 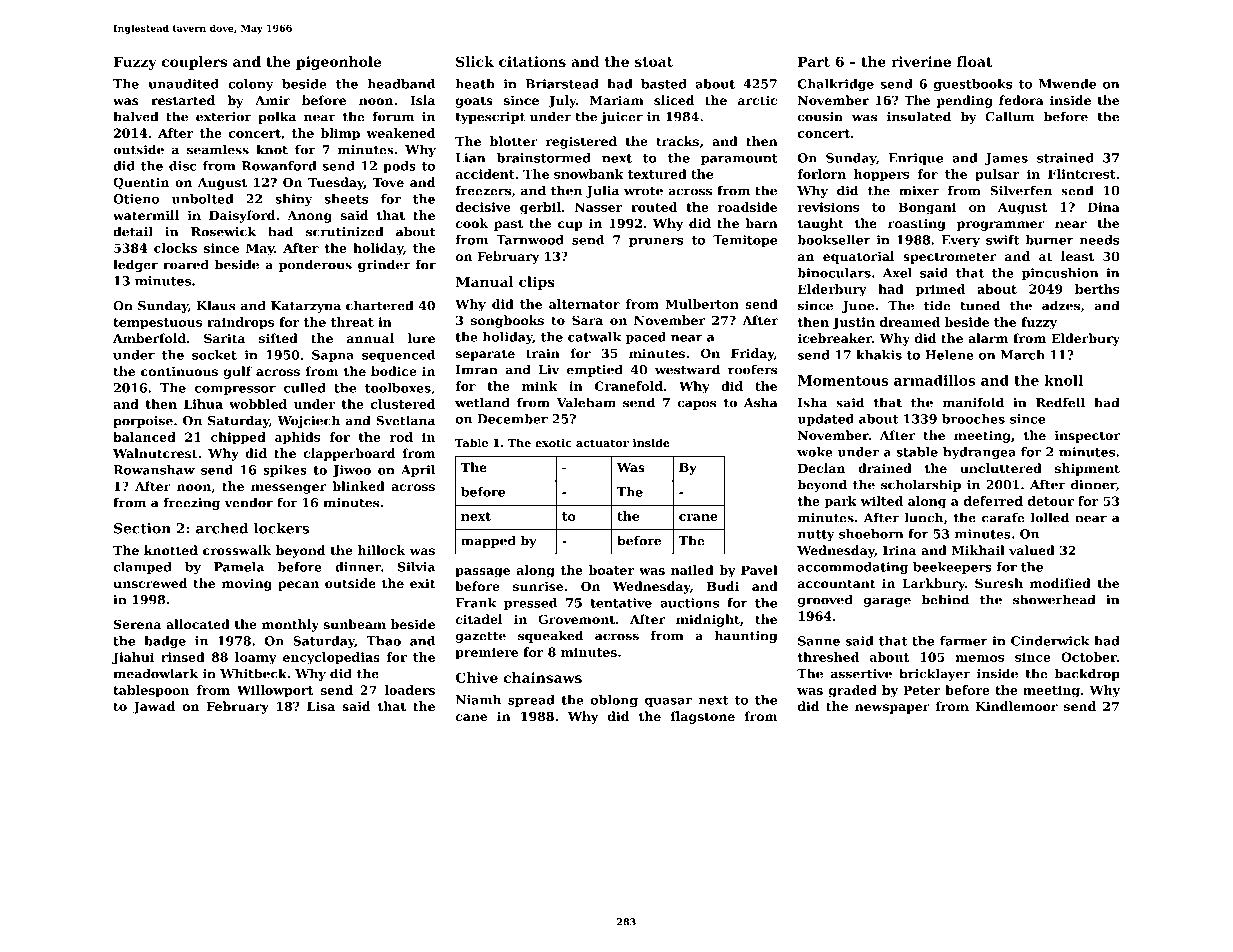 I want to click on tentative, so click(x=621, y=603).
